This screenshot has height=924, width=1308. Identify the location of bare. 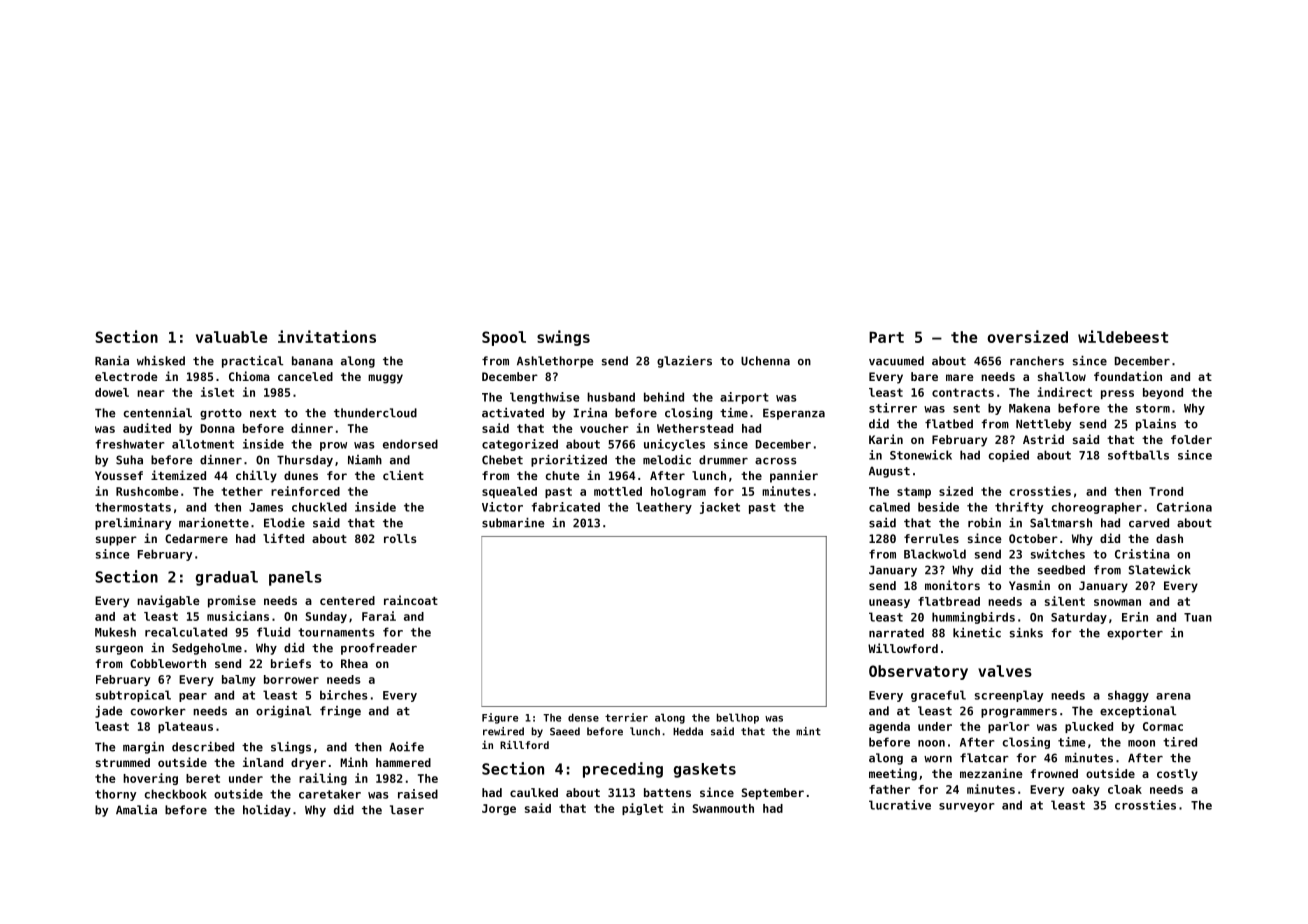
(924, 376).
